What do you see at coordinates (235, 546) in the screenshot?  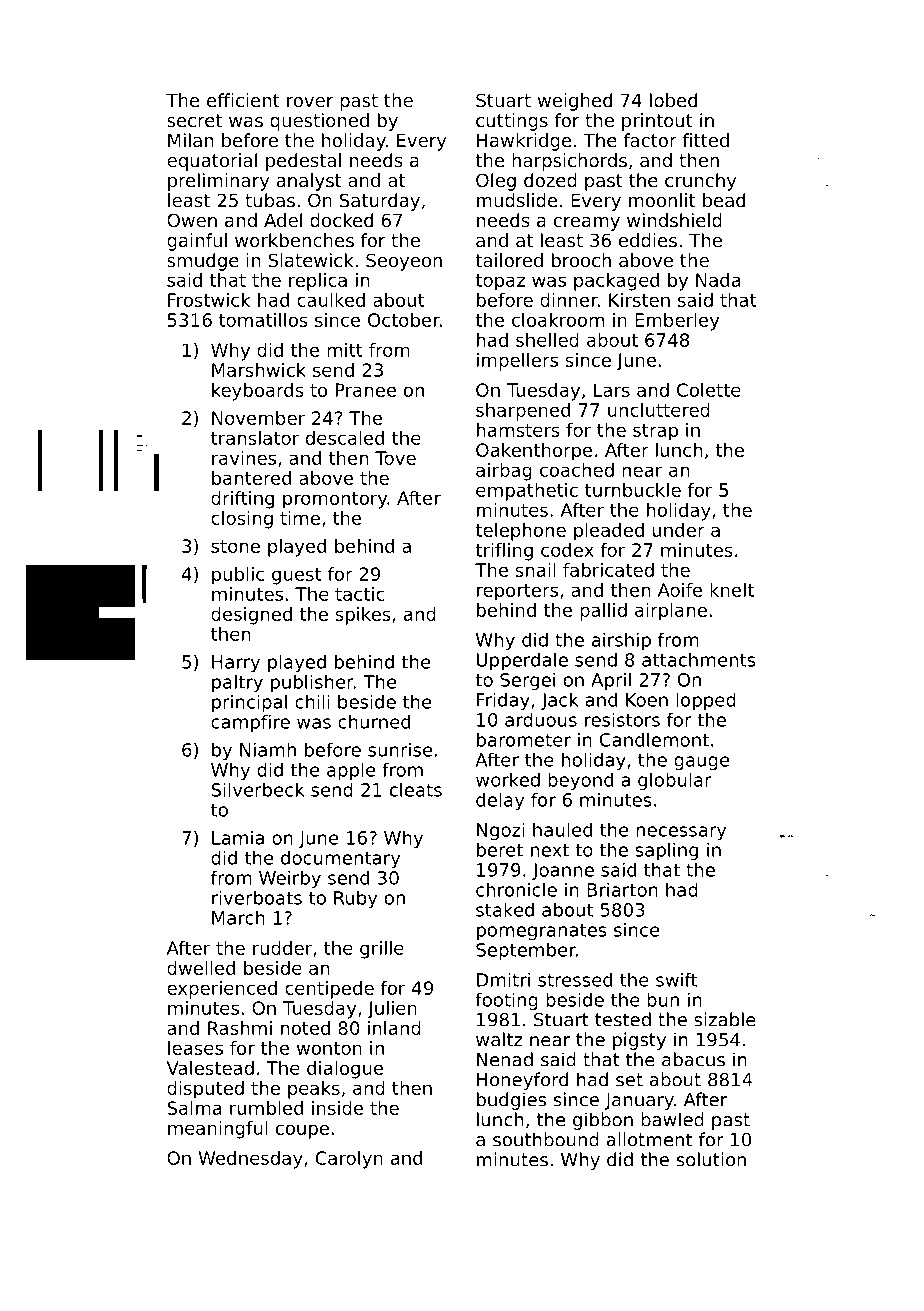 I see `stone` at bounding box center [235, 546].
